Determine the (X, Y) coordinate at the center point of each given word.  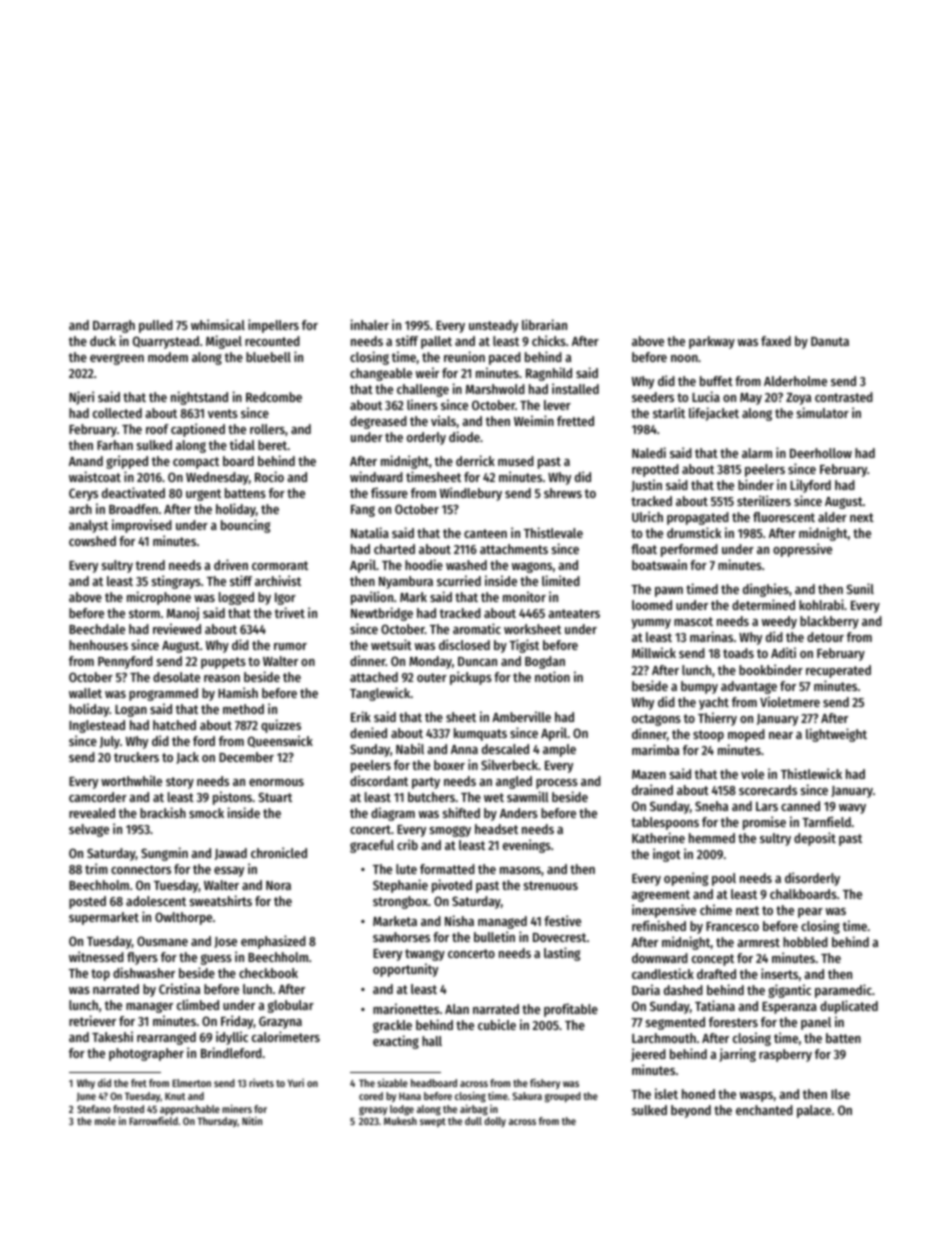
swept (433, 1122)
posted (87, 902)
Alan (457, 1009)
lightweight (836, 735)
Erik (361, 716)
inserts (779, 973)
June (86, 1097)
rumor (290, 646)
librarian (544, 324)
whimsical (218, 324)
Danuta (830, 341)
